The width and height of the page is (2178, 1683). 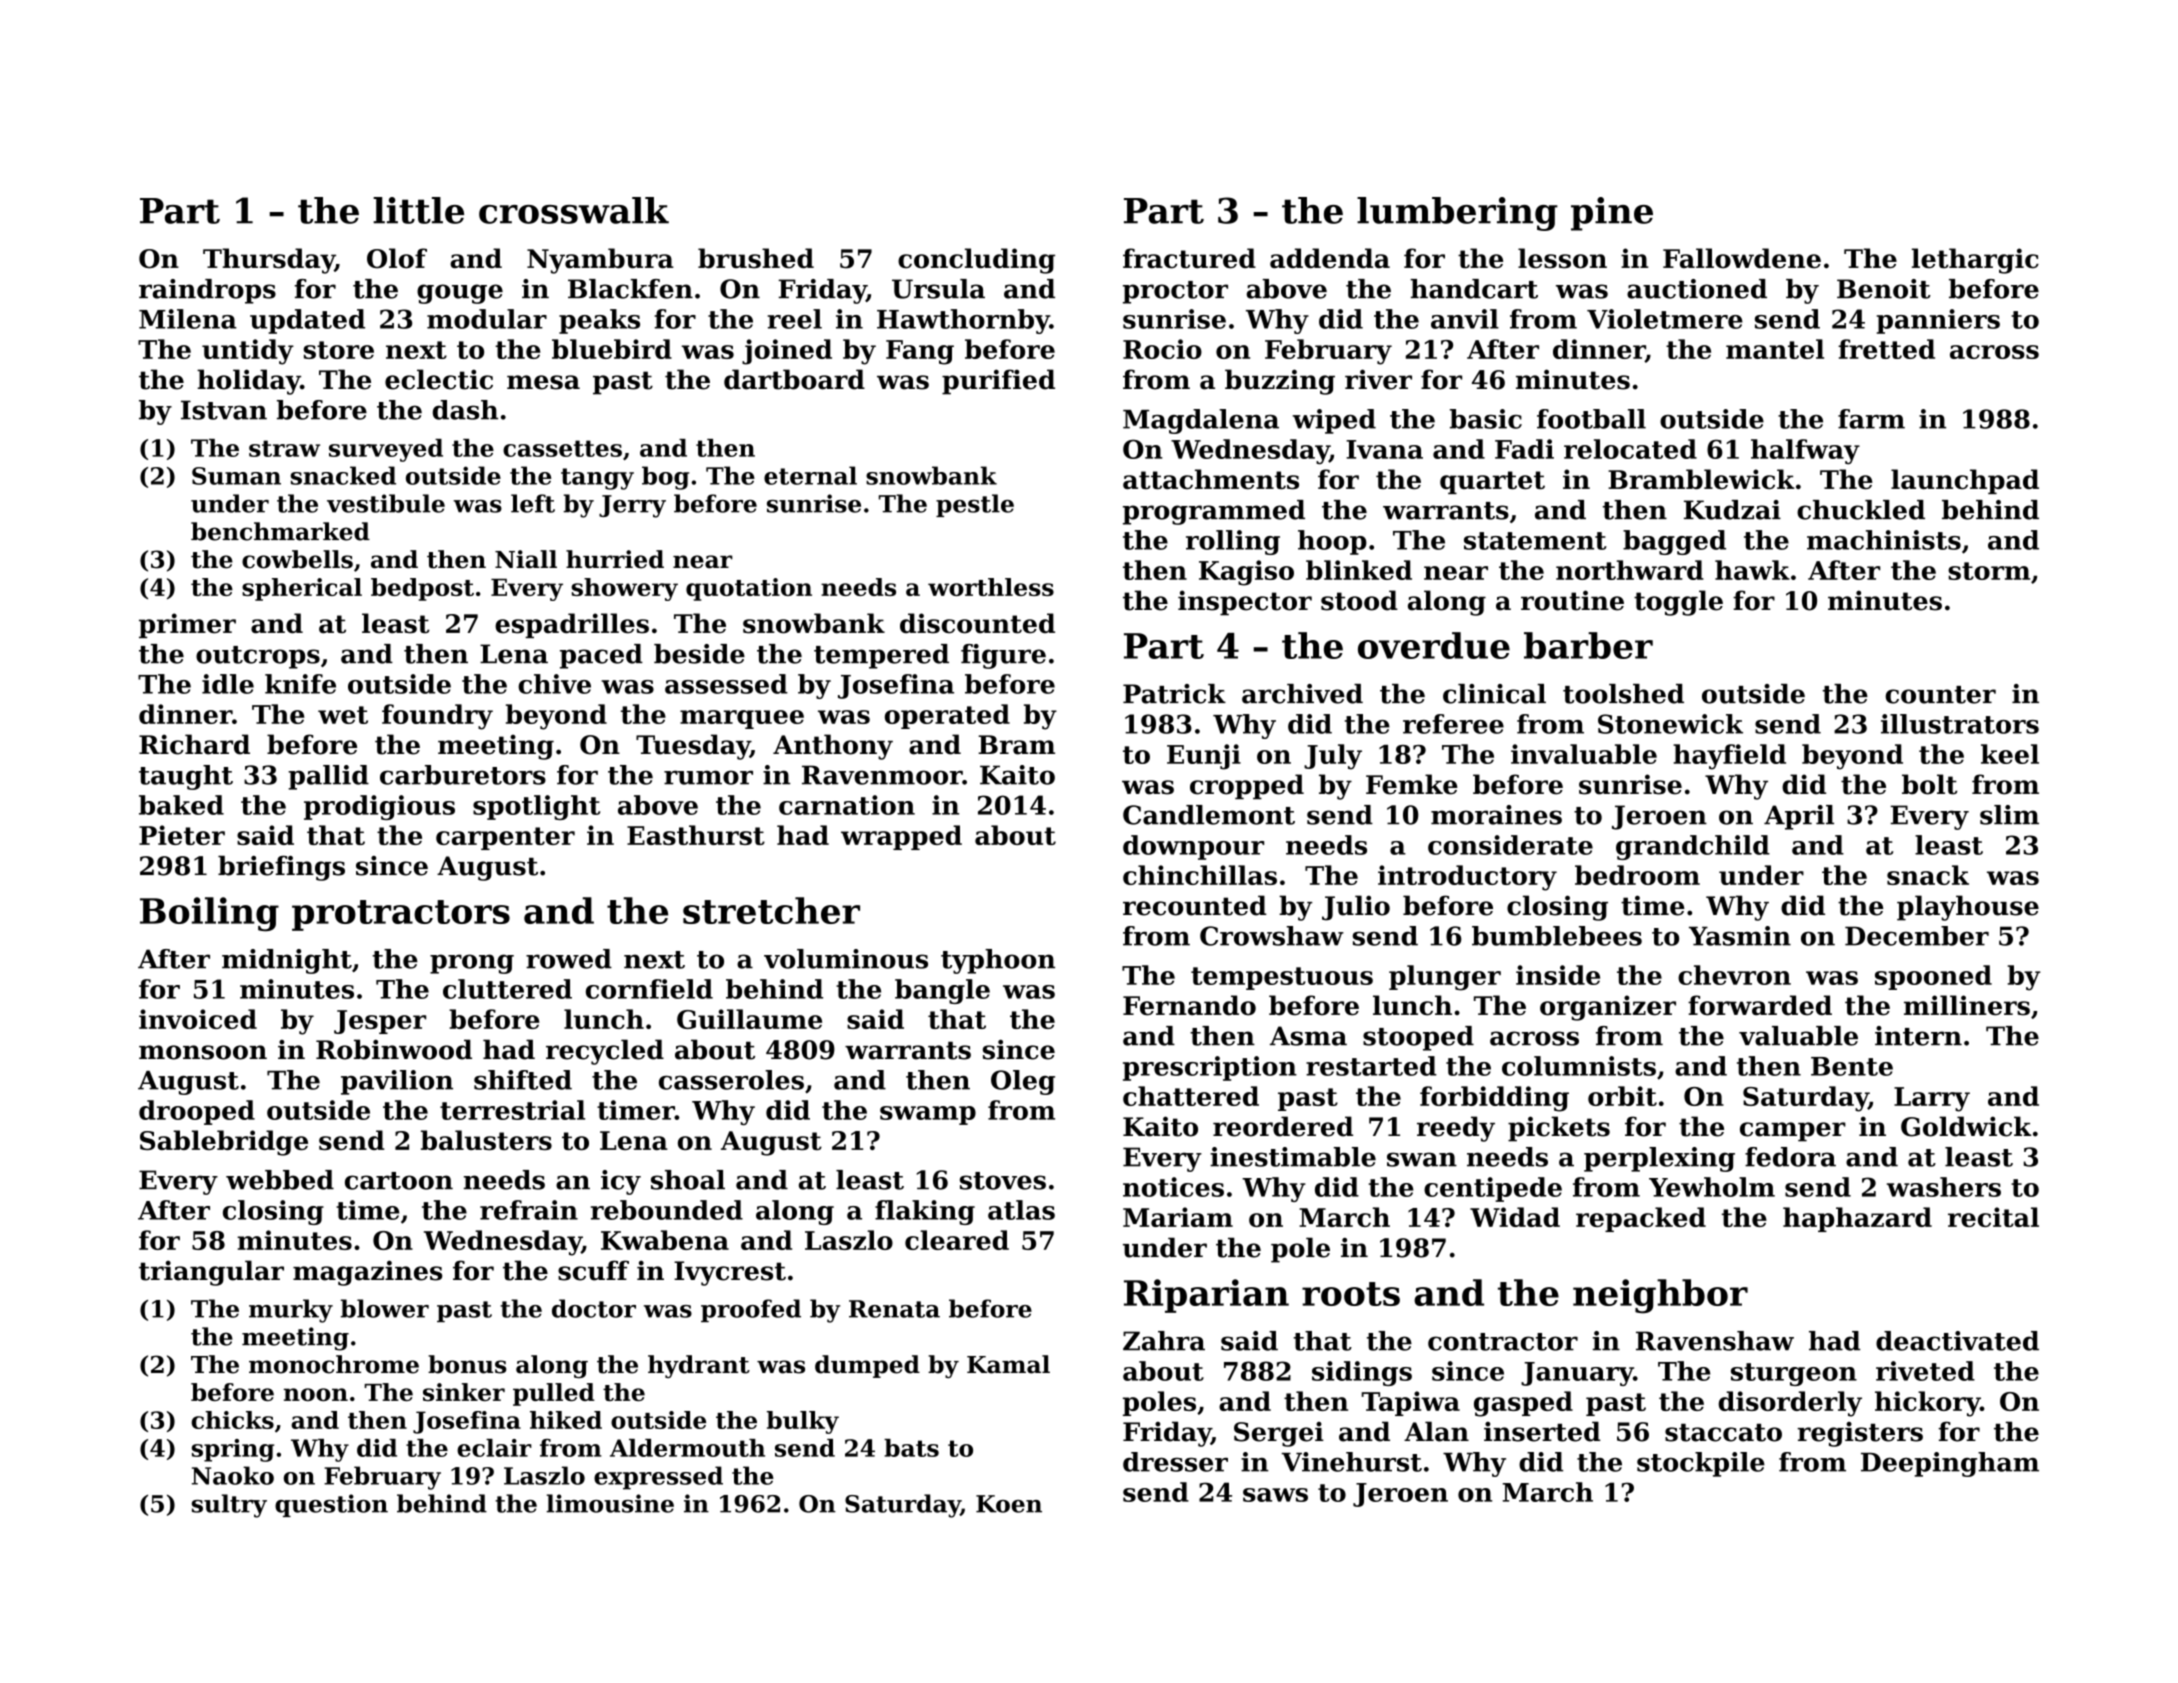 I want to click on little, so click(x=418, y=210).
